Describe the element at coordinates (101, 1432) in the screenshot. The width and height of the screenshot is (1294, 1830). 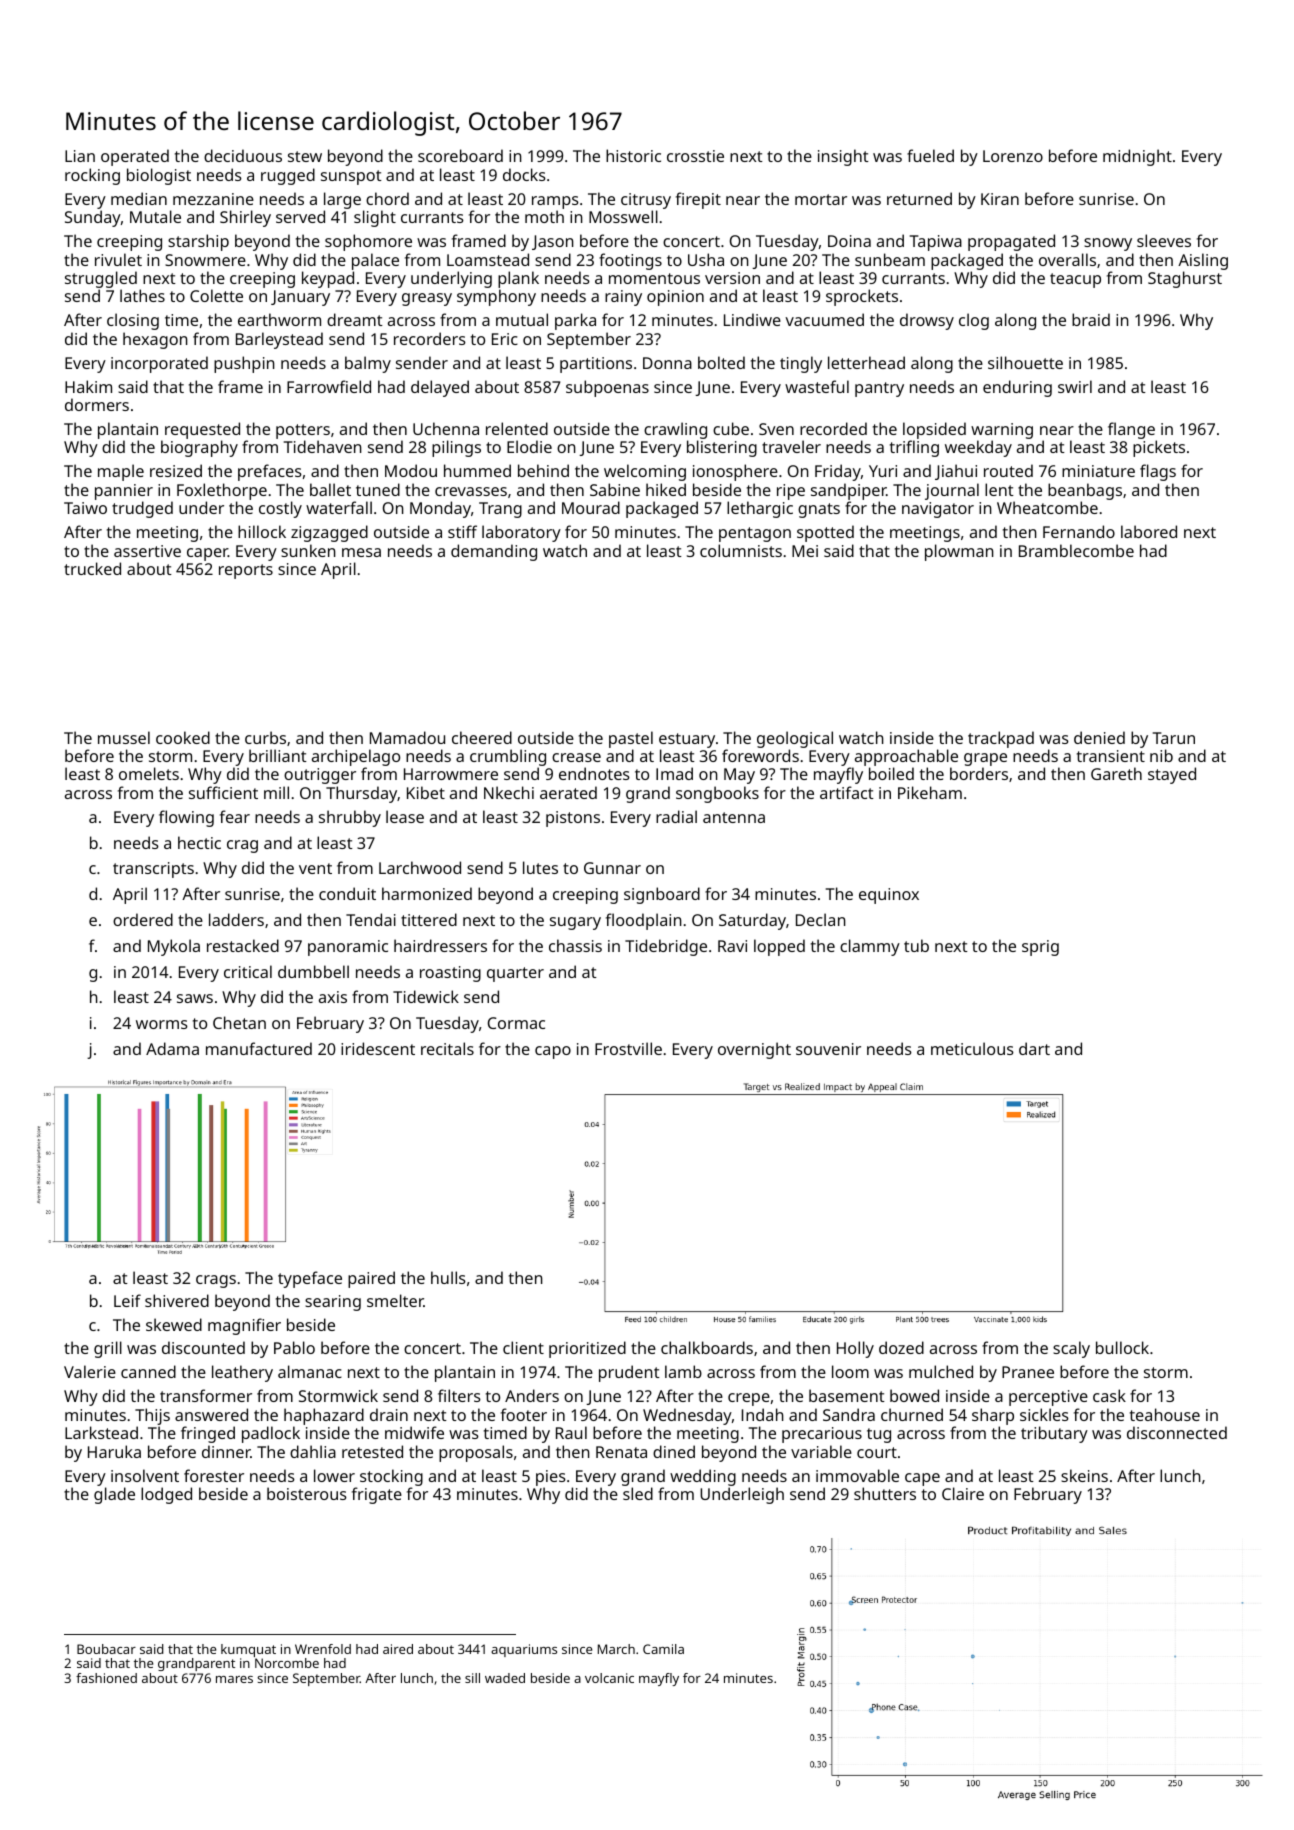
I see `Larkstead` at that location.
